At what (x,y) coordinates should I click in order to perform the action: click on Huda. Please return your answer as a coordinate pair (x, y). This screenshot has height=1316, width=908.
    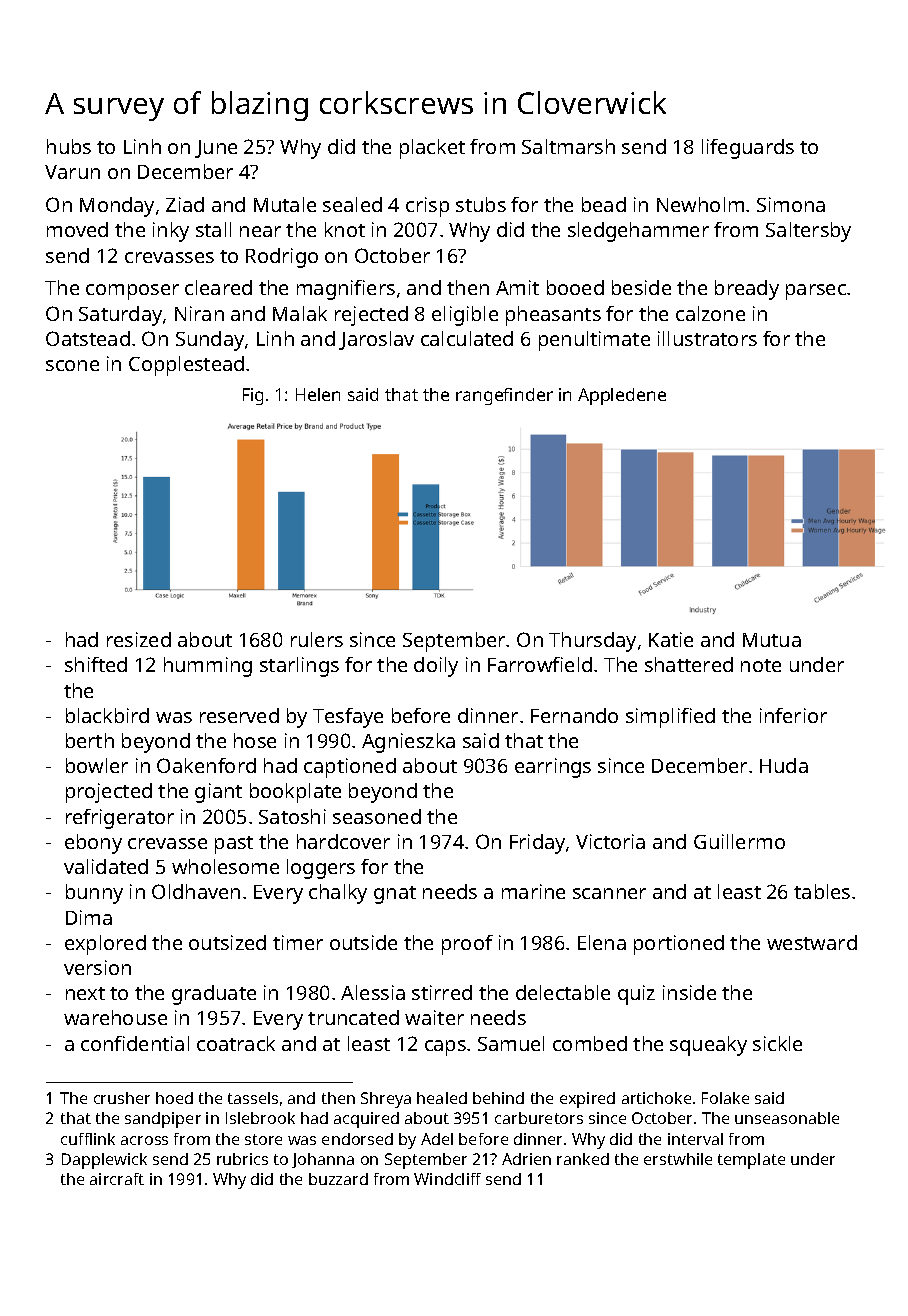
    Looking at the image, I should click on (784, 765).
